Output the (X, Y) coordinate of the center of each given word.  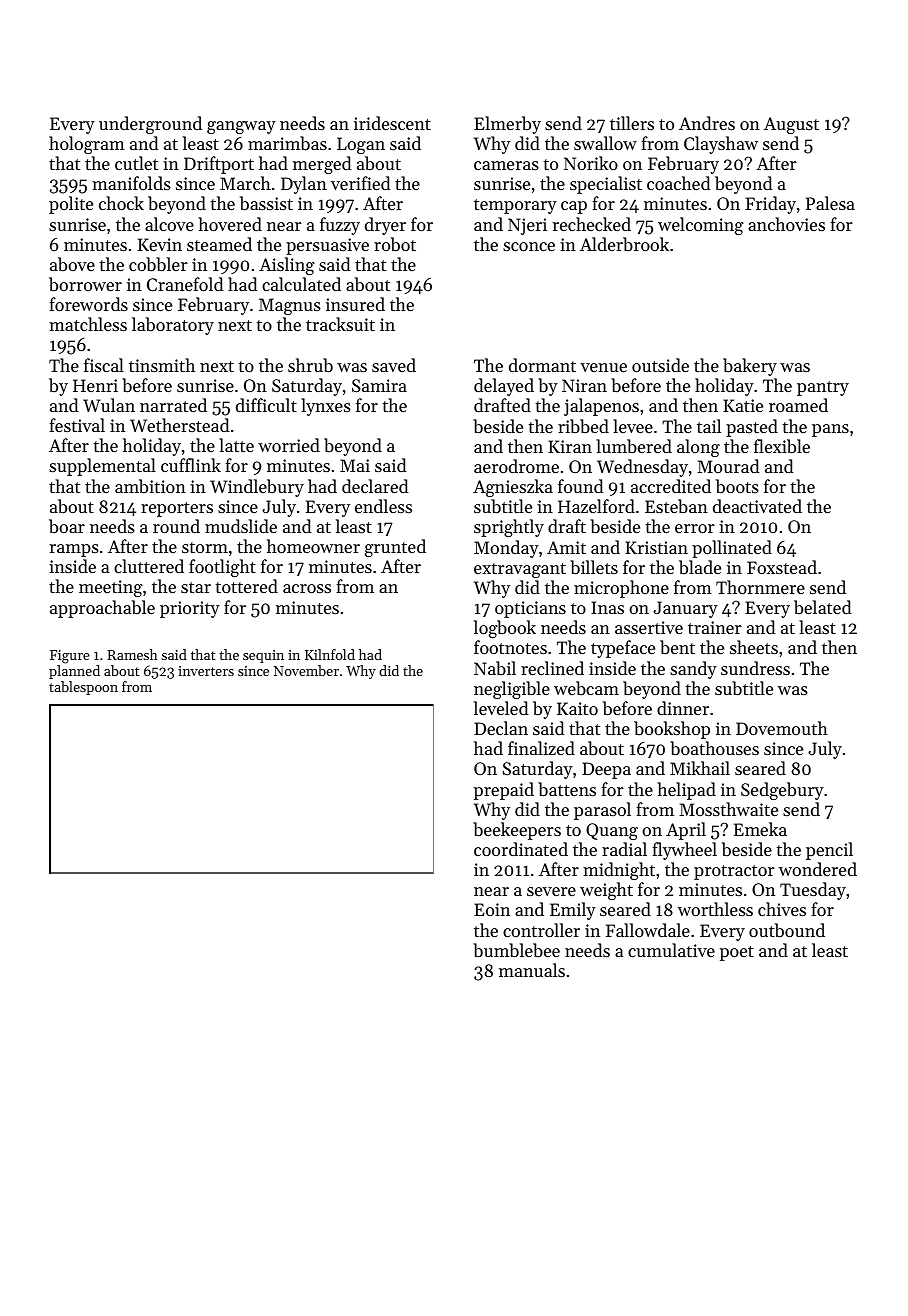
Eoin (492, 909)
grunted (395, 548)
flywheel (684, 851)
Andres (707, 123)
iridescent (392, 123)
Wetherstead (180, 425)
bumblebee (516, 950)
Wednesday (642, 468)
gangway (241, 127)
